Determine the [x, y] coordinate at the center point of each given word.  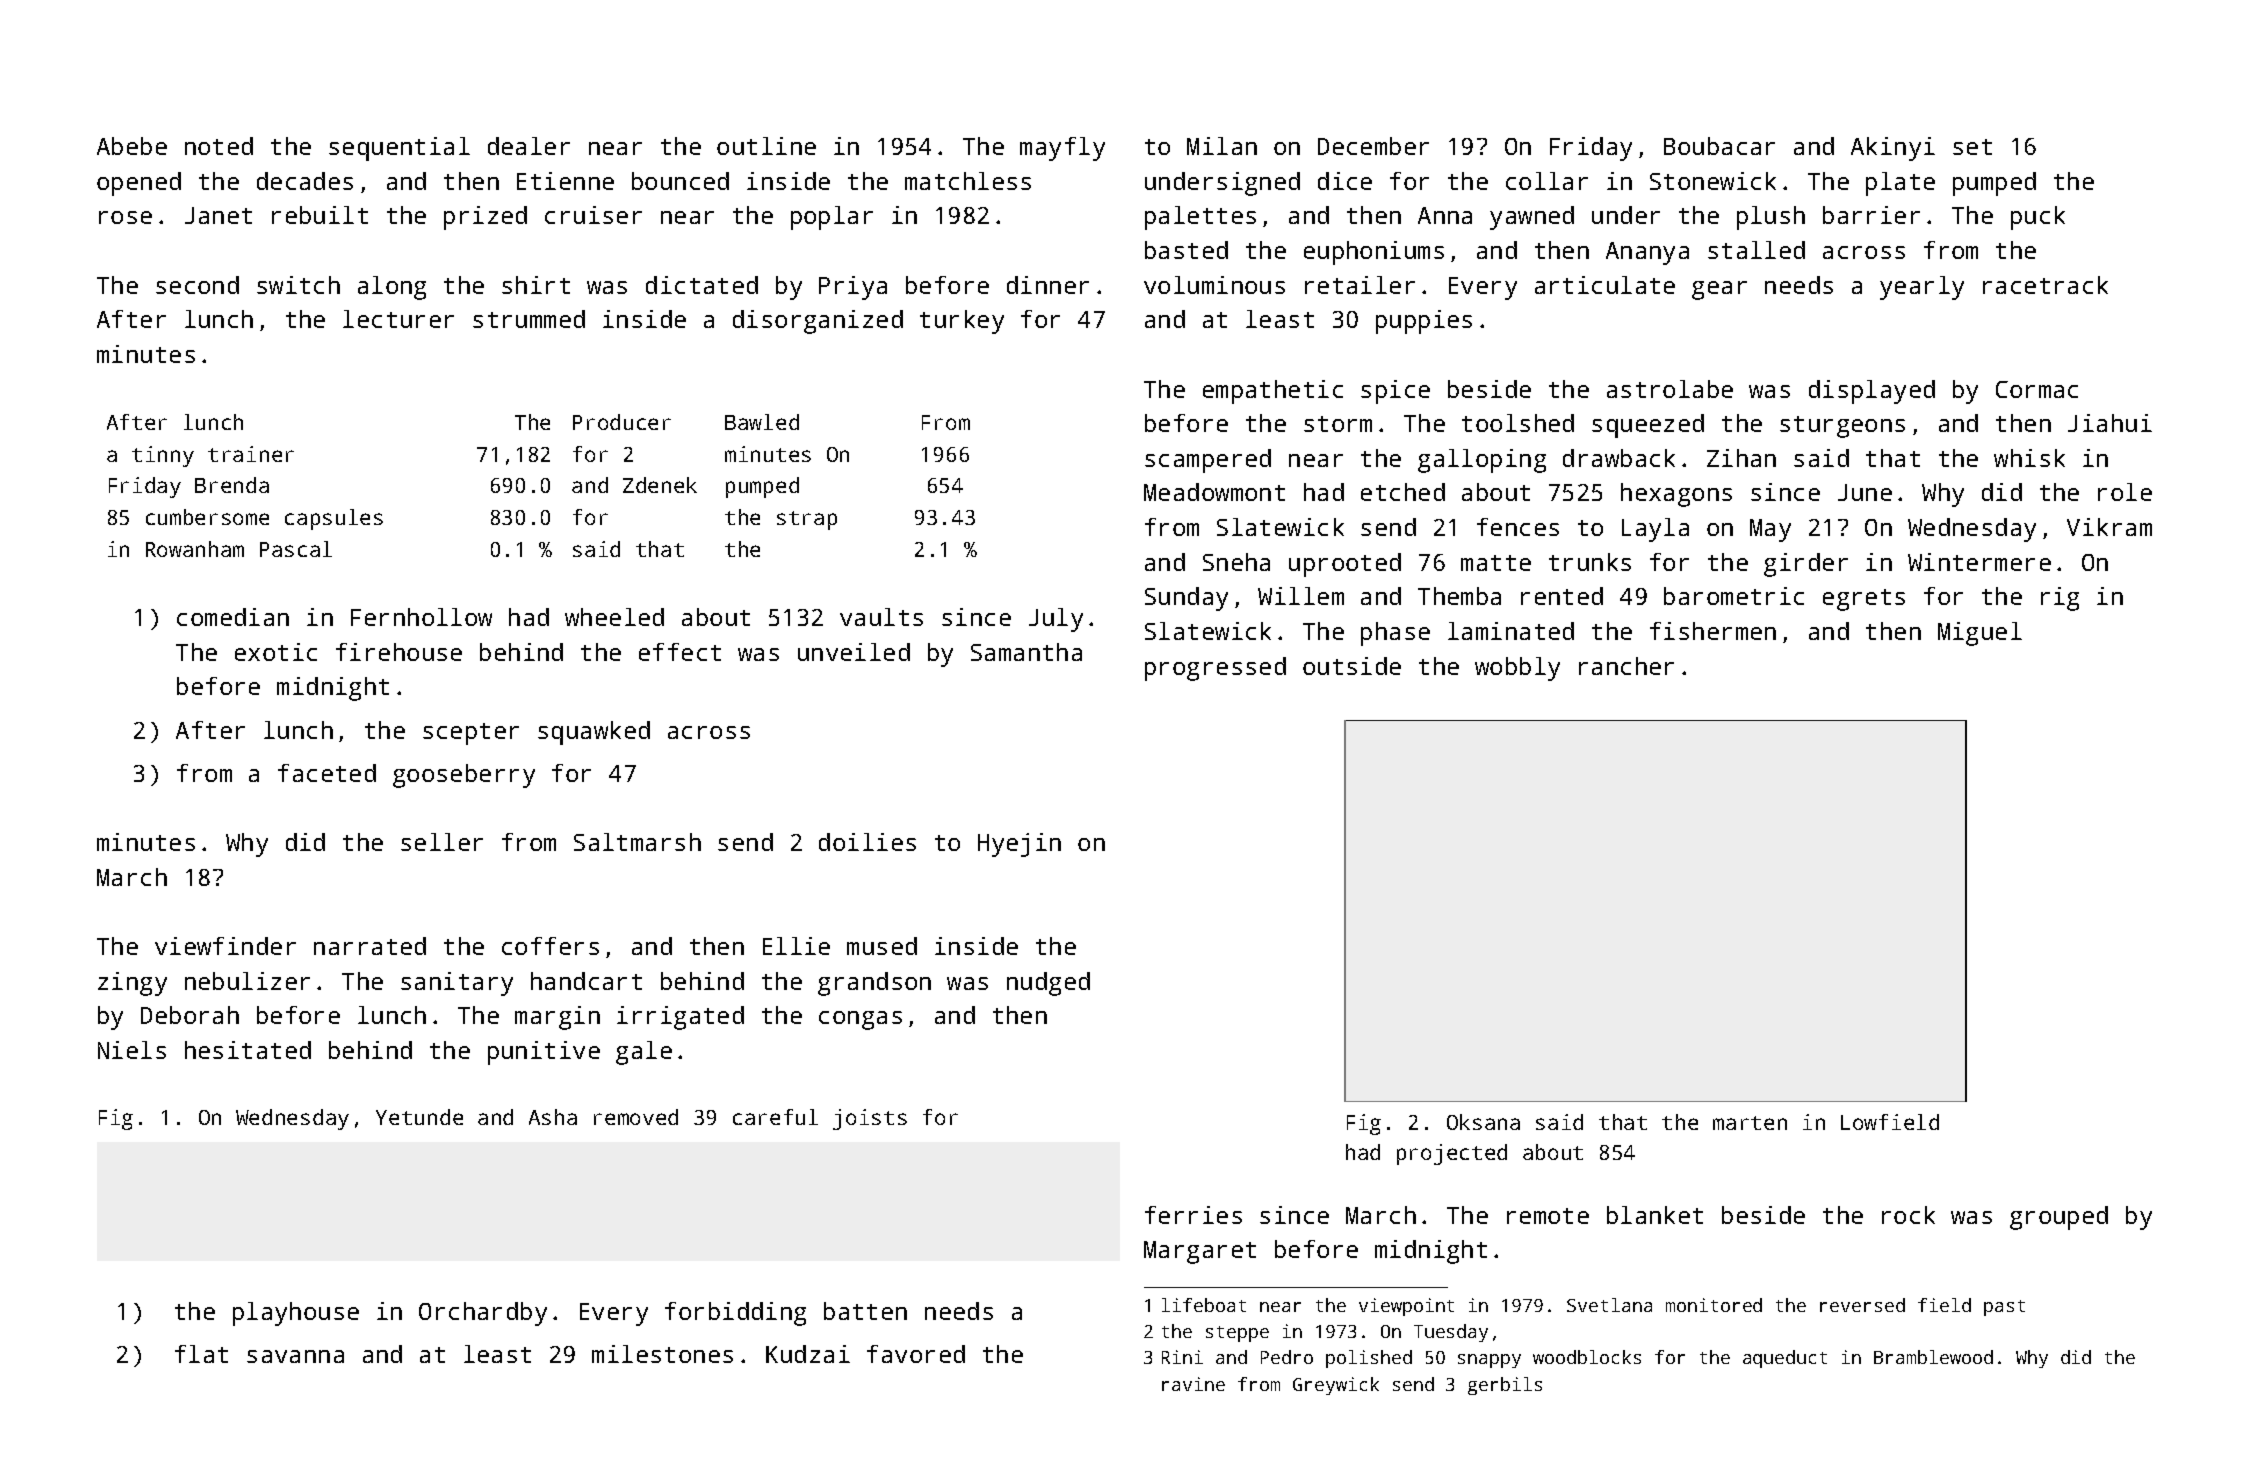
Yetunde [419, 1117]
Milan [1222, 146]
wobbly [1517, 669]
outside [1352, 666]
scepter [471, 734]
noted [219, 146]
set [1972, 147]
